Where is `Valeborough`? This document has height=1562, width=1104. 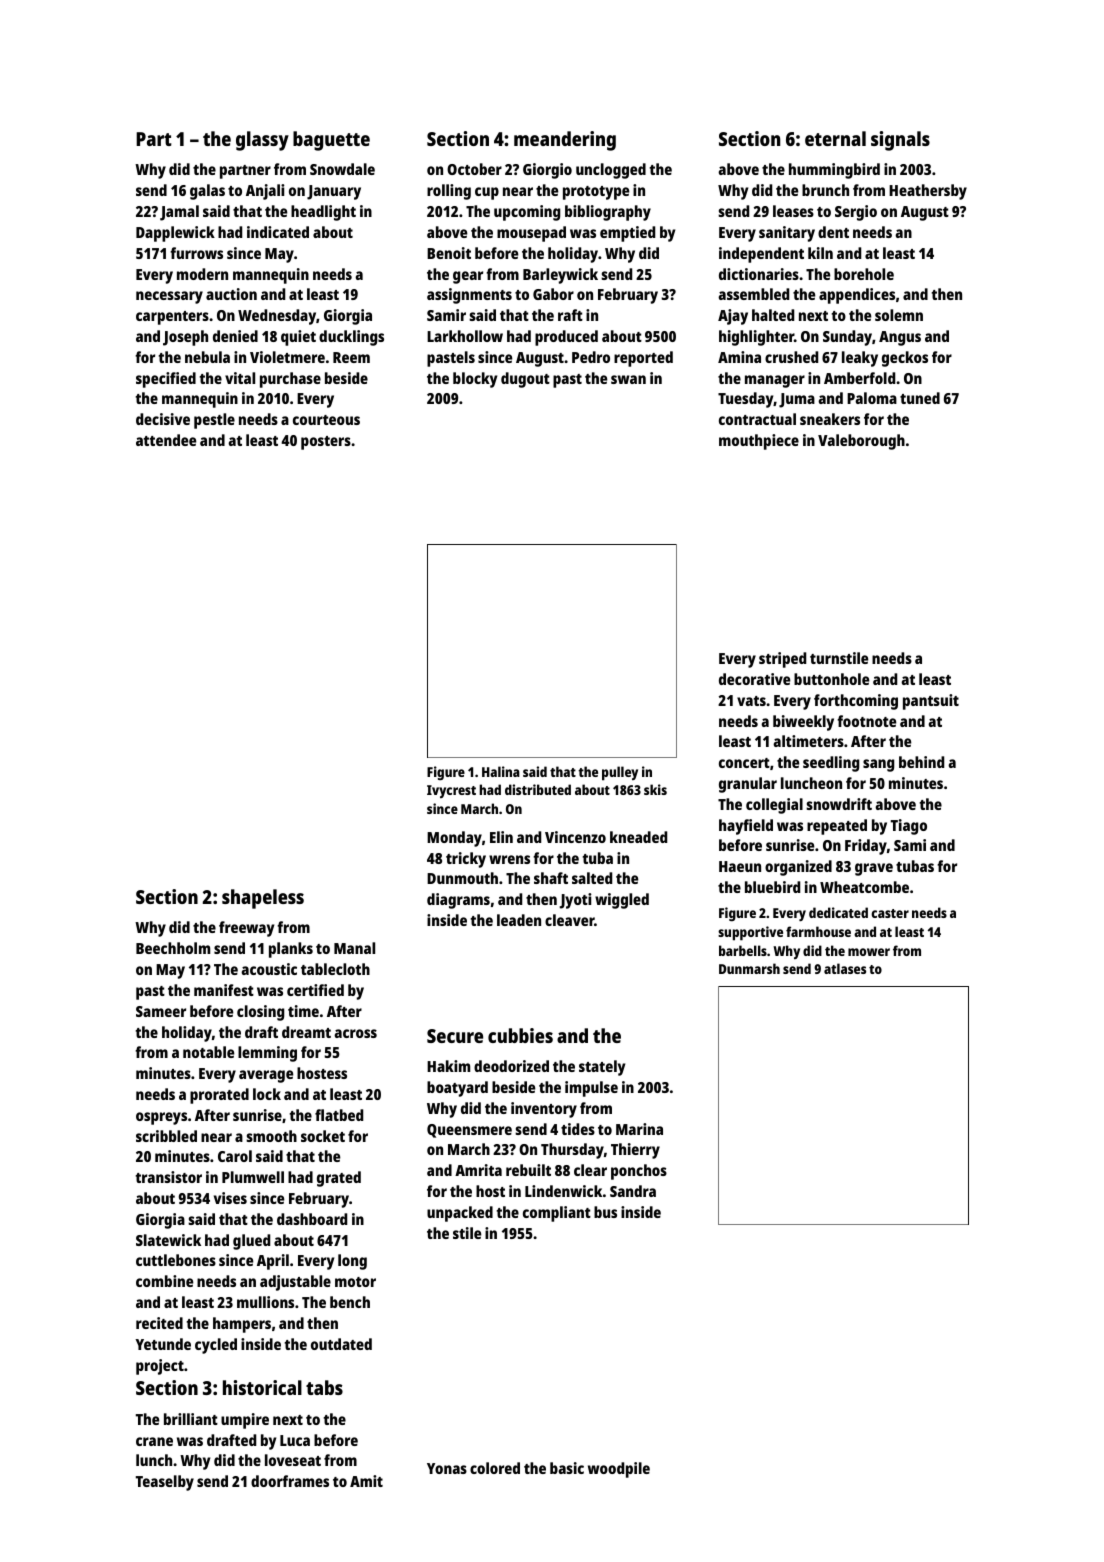 Valeborough is located at coordinates (861, 442).
